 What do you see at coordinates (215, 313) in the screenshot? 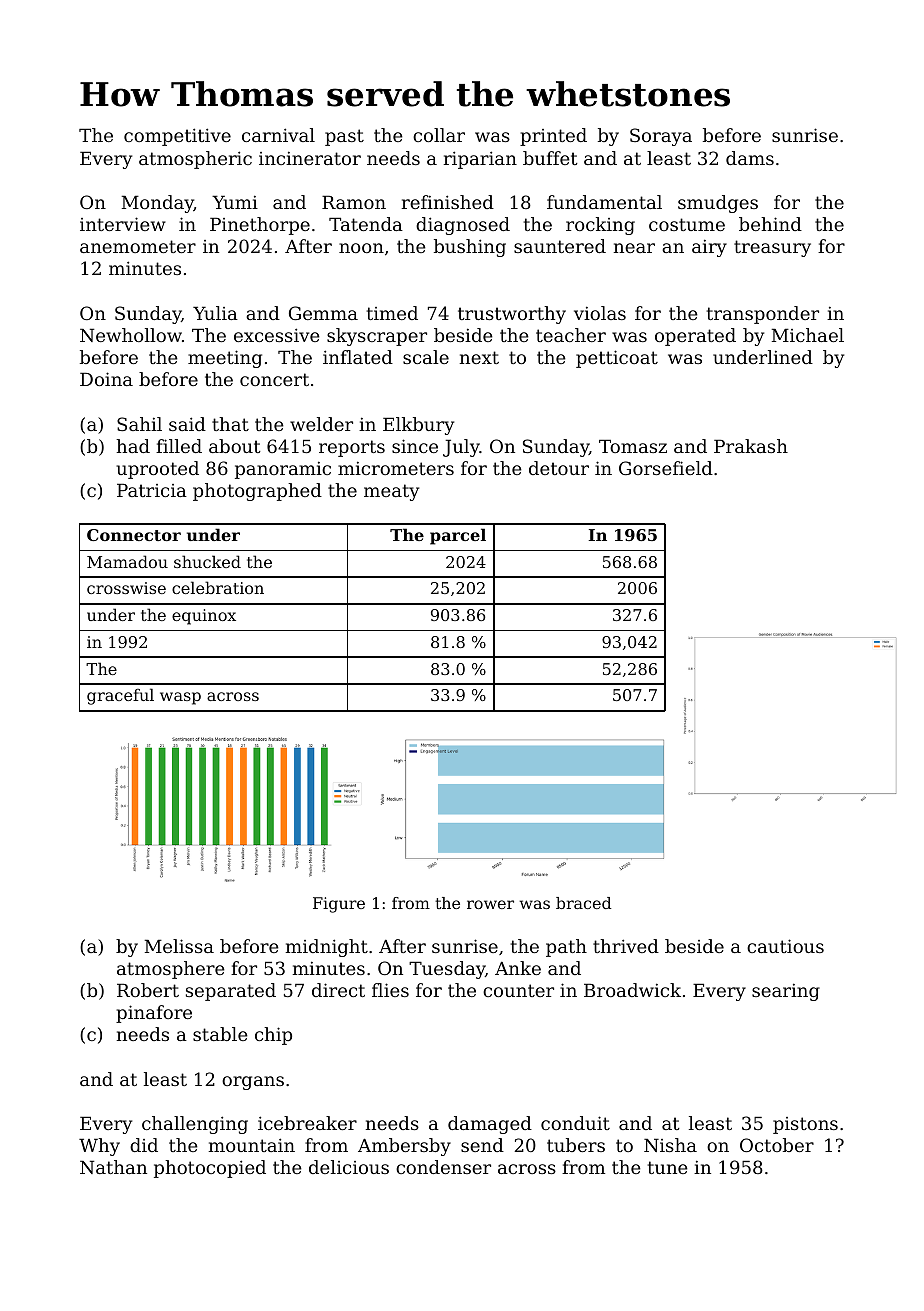
I see `Yulia` at bounding box center [215, 313].
